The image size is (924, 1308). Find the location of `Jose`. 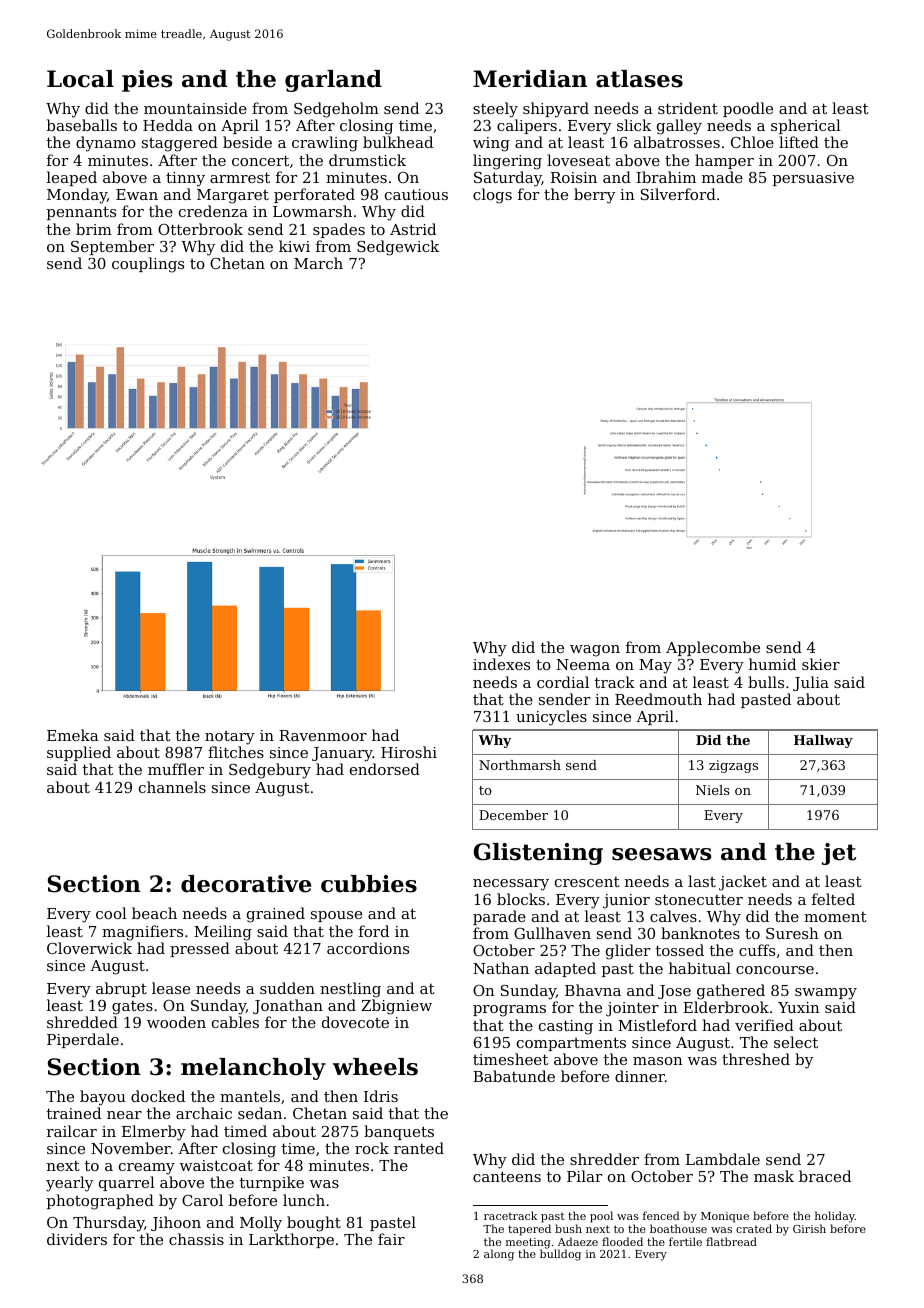

Jose is located at coordinates (674, 992).
